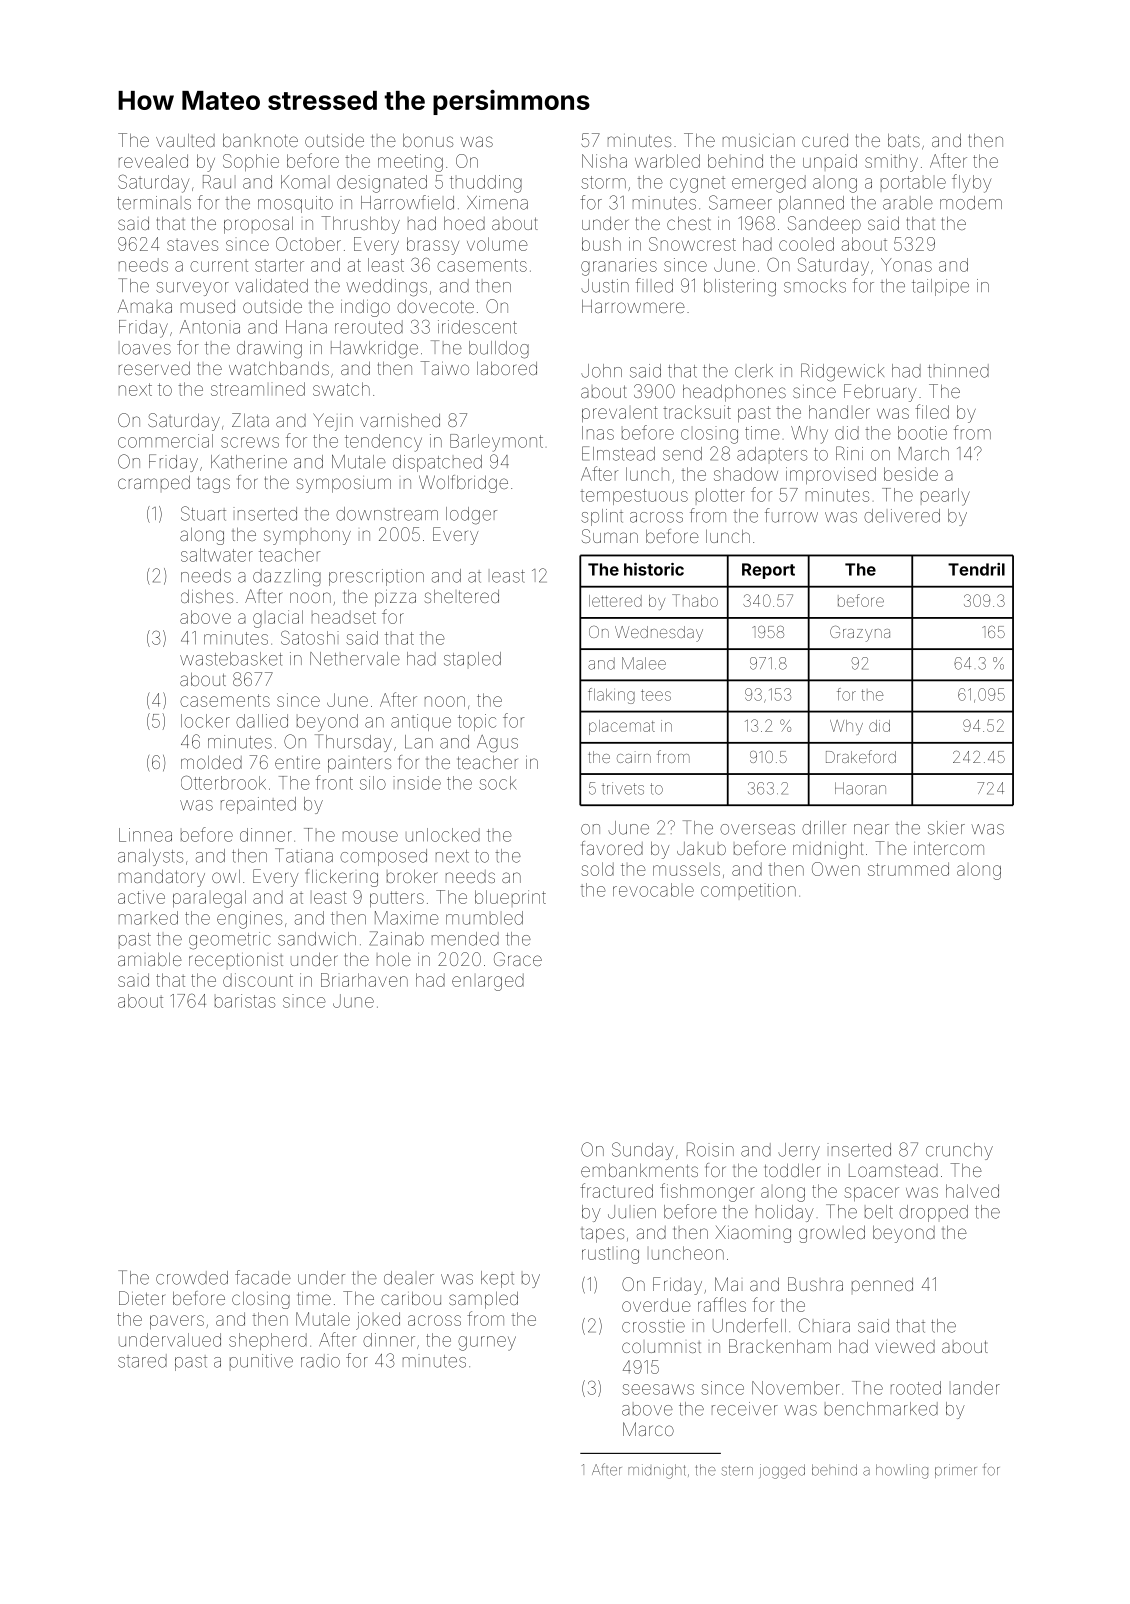 This document has width=1130, height=1604. What do you see at coordinates (610, 1255) in the document?
I see `rustling` at bounding box center [610, 1255].
